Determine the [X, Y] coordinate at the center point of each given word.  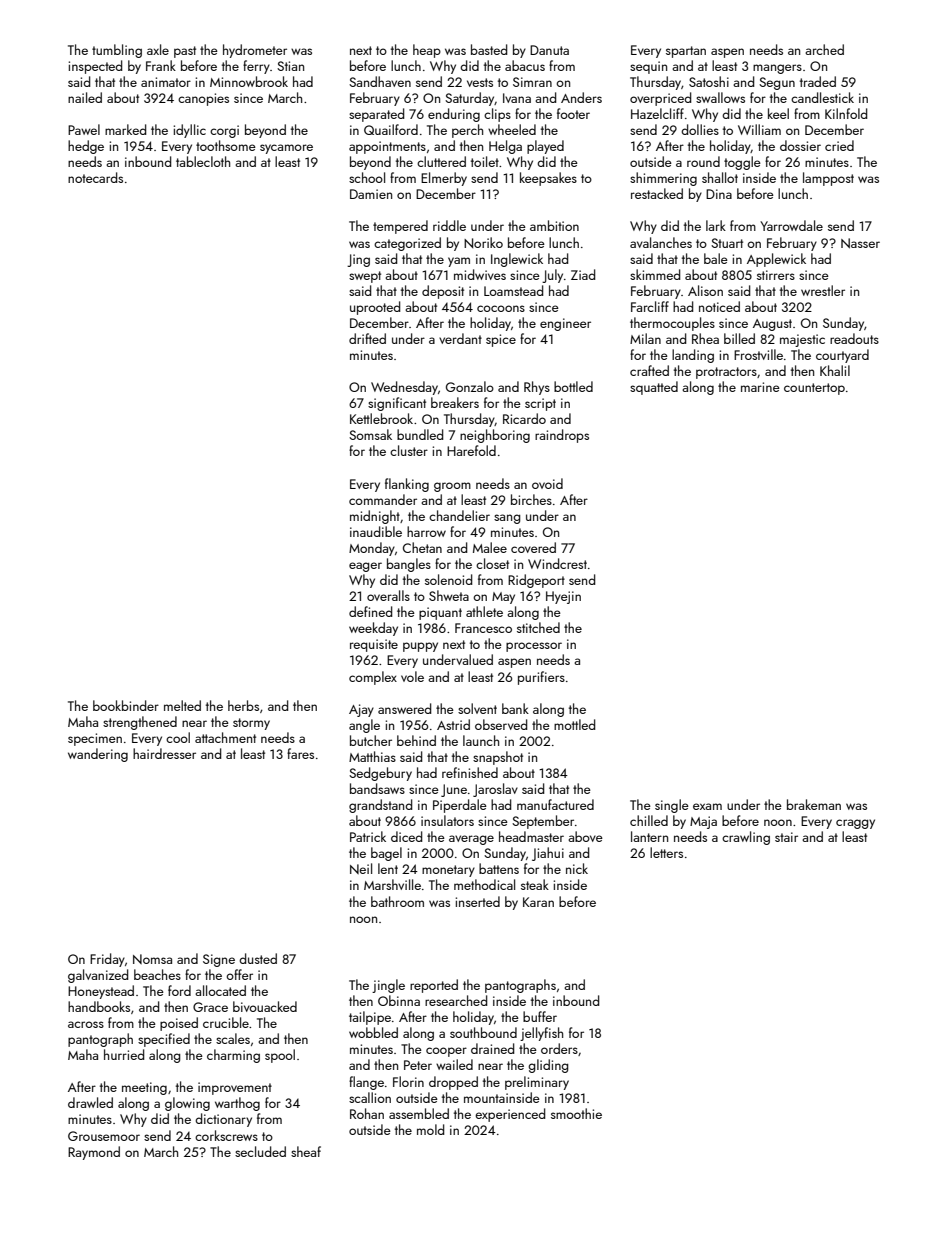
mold [430, 1129]
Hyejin [563, 597]
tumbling [117, 51]
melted [182, 705]
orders [559, 1048]
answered [404, 708]
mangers [777, 69]
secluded [260, 1151]
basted [489, 49]
